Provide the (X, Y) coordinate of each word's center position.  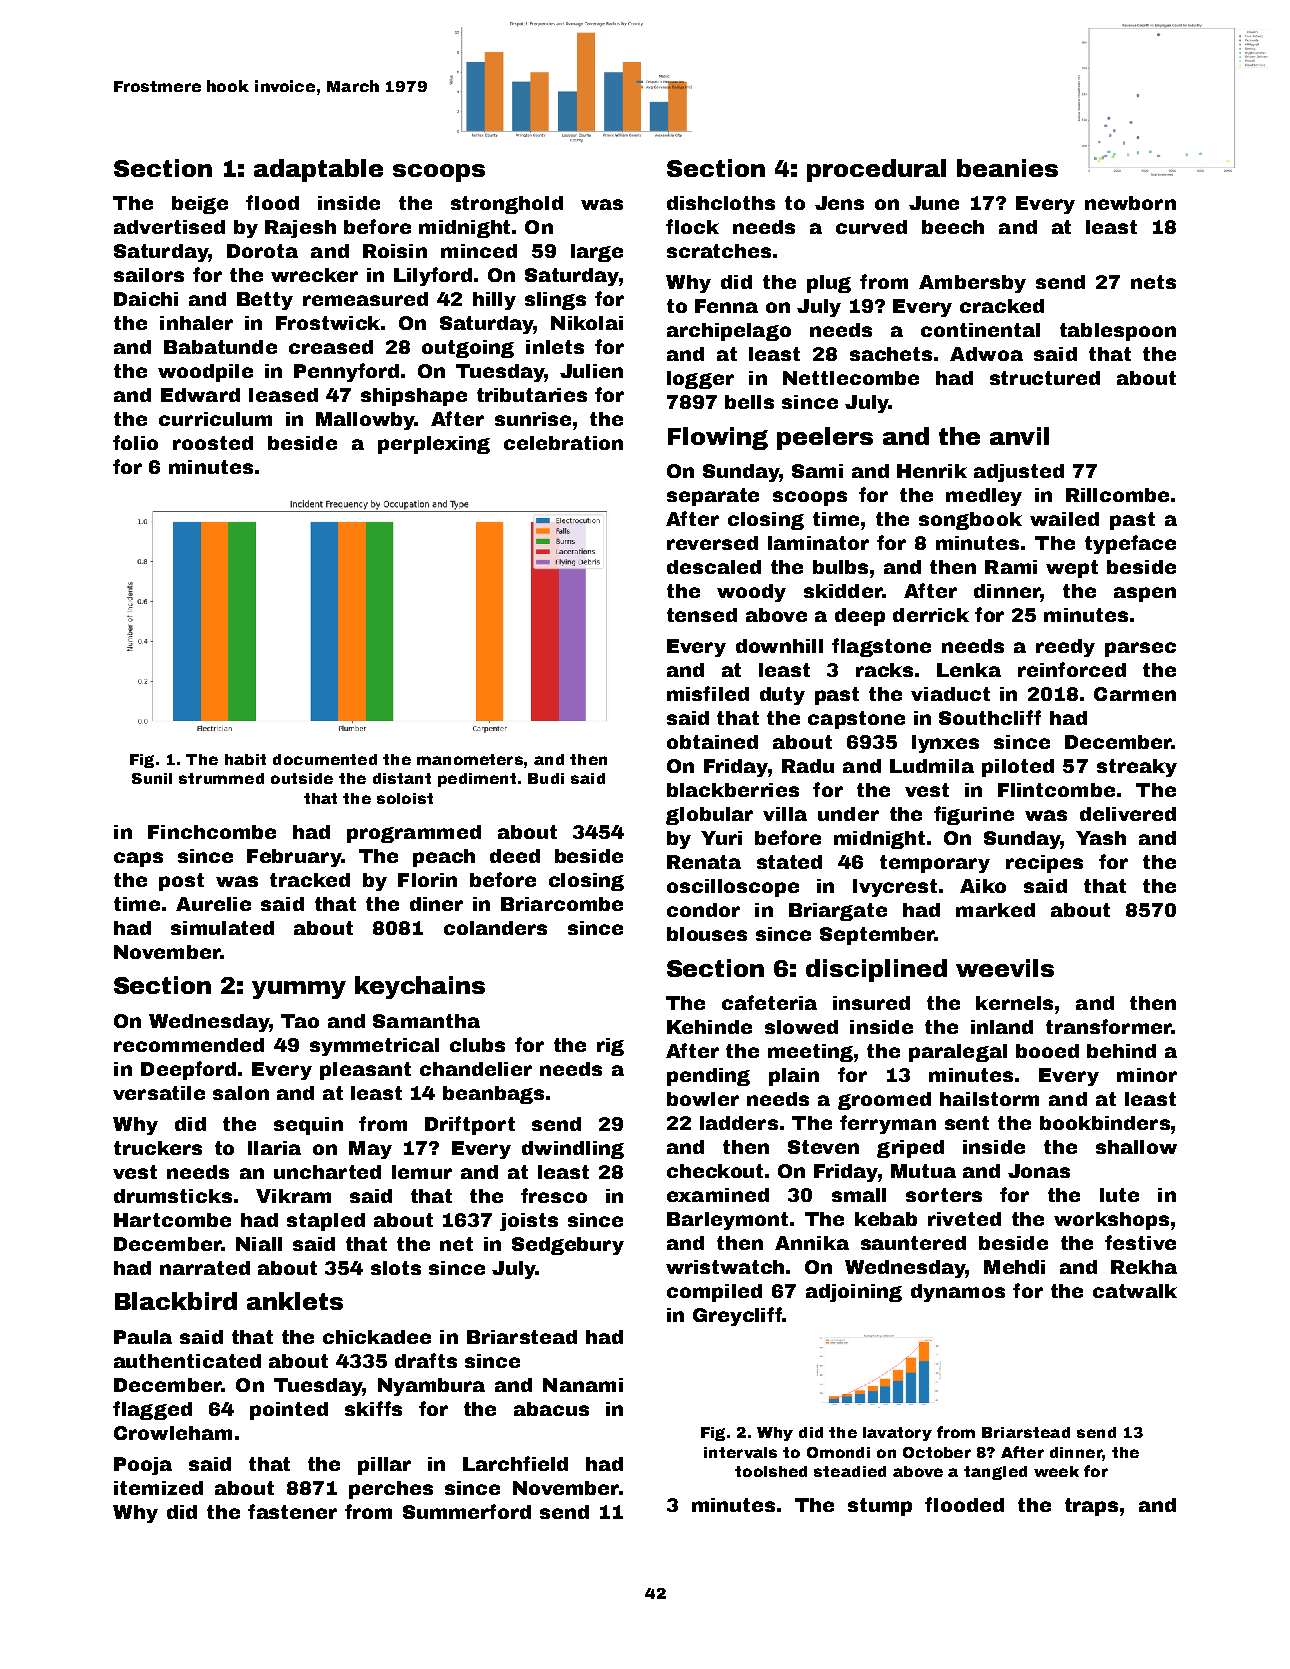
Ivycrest (895, 888)
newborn (1130, 203)
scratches (719, 251)
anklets (295, 1301)
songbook (970, 521)
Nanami (583, 1385)
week (1056, 1471)
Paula (143, 1337)
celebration (563, 443)
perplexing (434, 445)
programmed (414, 834)
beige (200, 205)
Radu (808, 766)
